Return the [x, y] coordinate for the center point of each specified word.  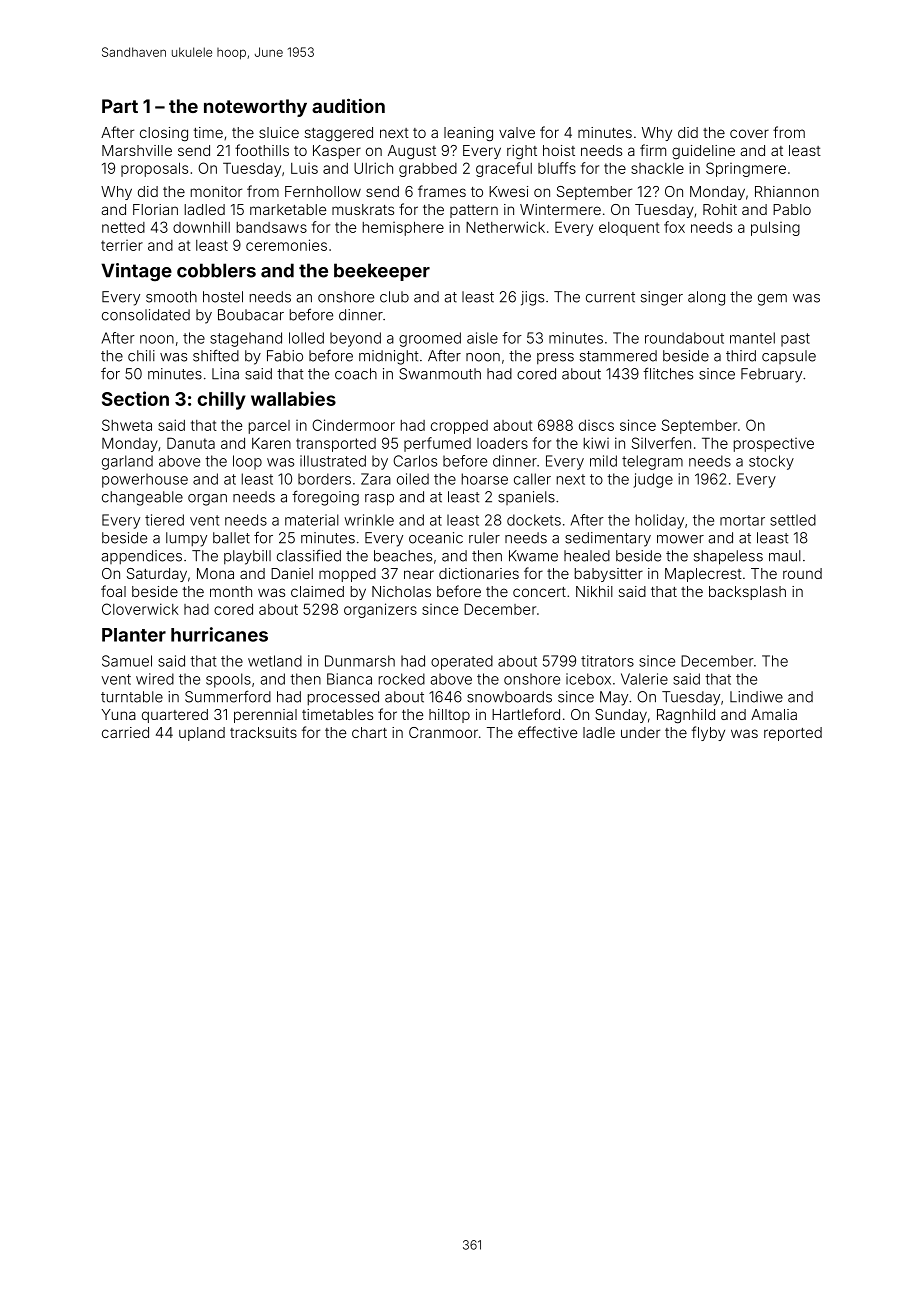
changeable [142, 498]
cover [749, 133]
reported [793, 734]
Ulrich [373, 168]
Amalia [774, 714]
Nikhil [594, 591]
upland [202, 734]
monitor [216, 191]
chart [369, 732]
